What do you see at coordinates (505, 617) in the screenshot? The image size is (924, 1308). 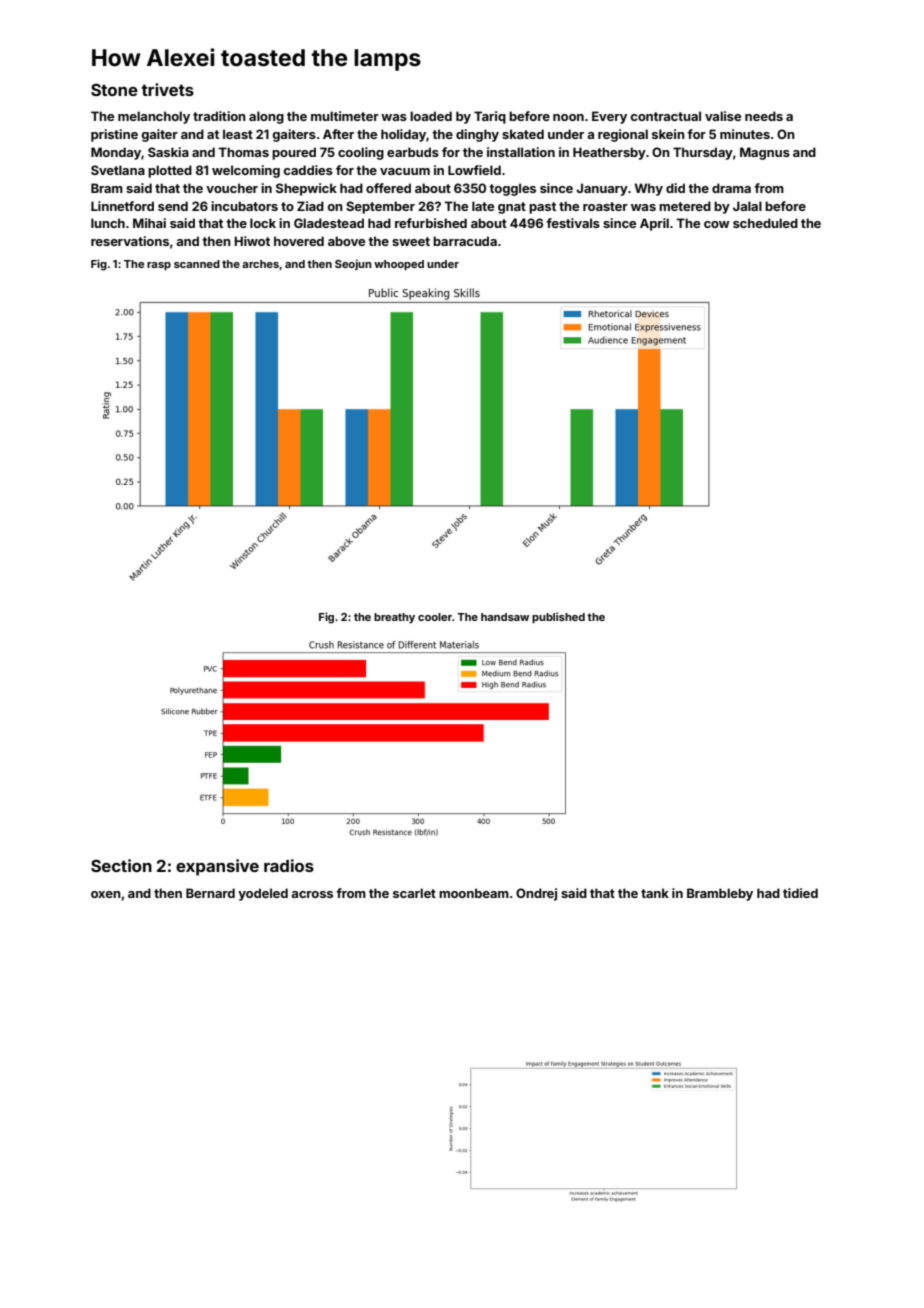 I see `handsaw` at bounding box center [505, 617].
